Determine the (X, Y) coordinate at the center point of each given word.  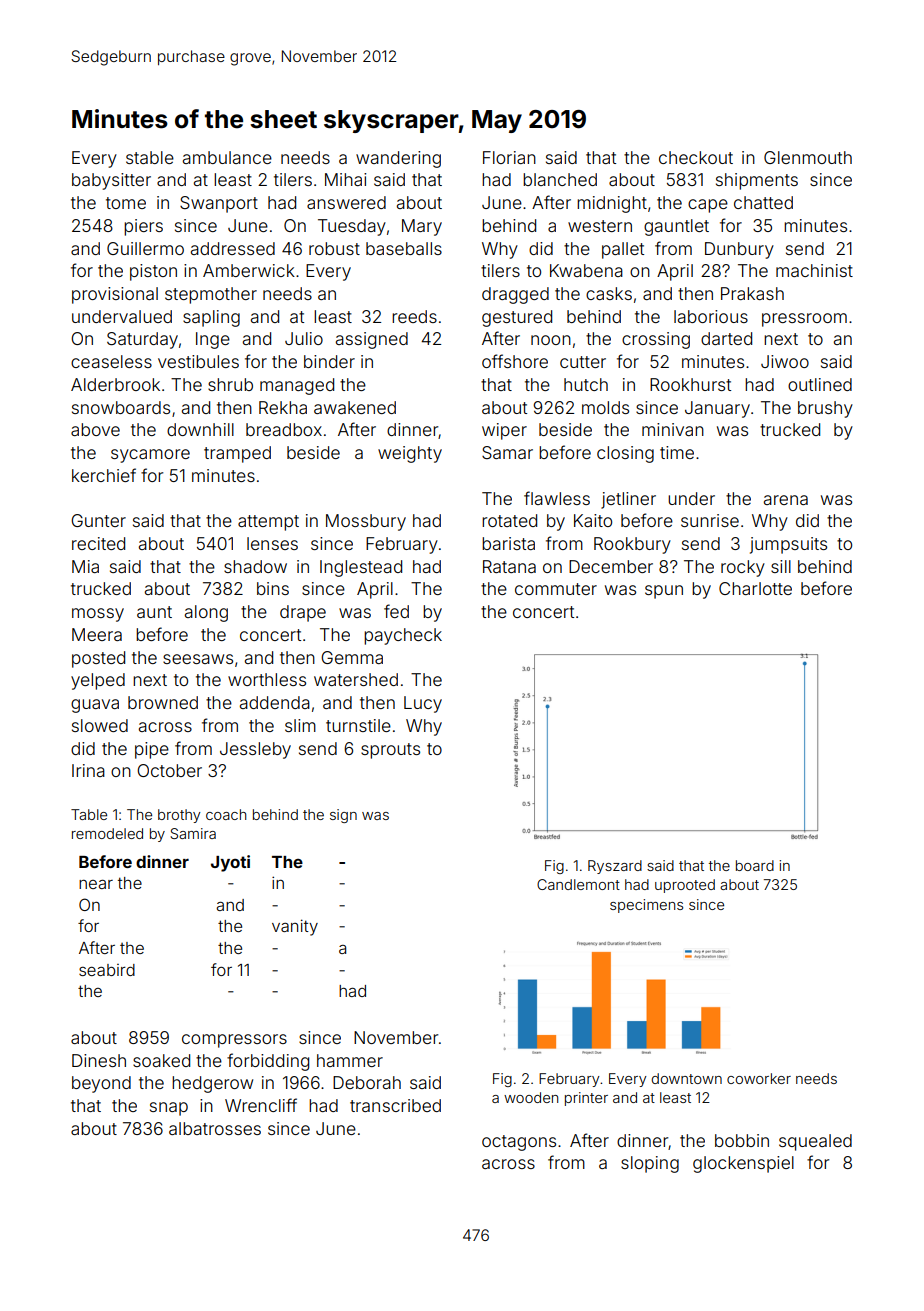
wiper (504, 431)
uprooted (685, 886)
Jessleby (255, 750)
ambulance (227, 157)
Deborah (367, 1082)
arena (786, 500)
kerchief (104, 475)
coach (226, 814)
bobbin (742, 1140)
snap (169, 1109)
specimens (646, 906)
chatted (763, 202)
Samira (193, 833)
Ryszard (615, 867)
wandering (398, 159)
